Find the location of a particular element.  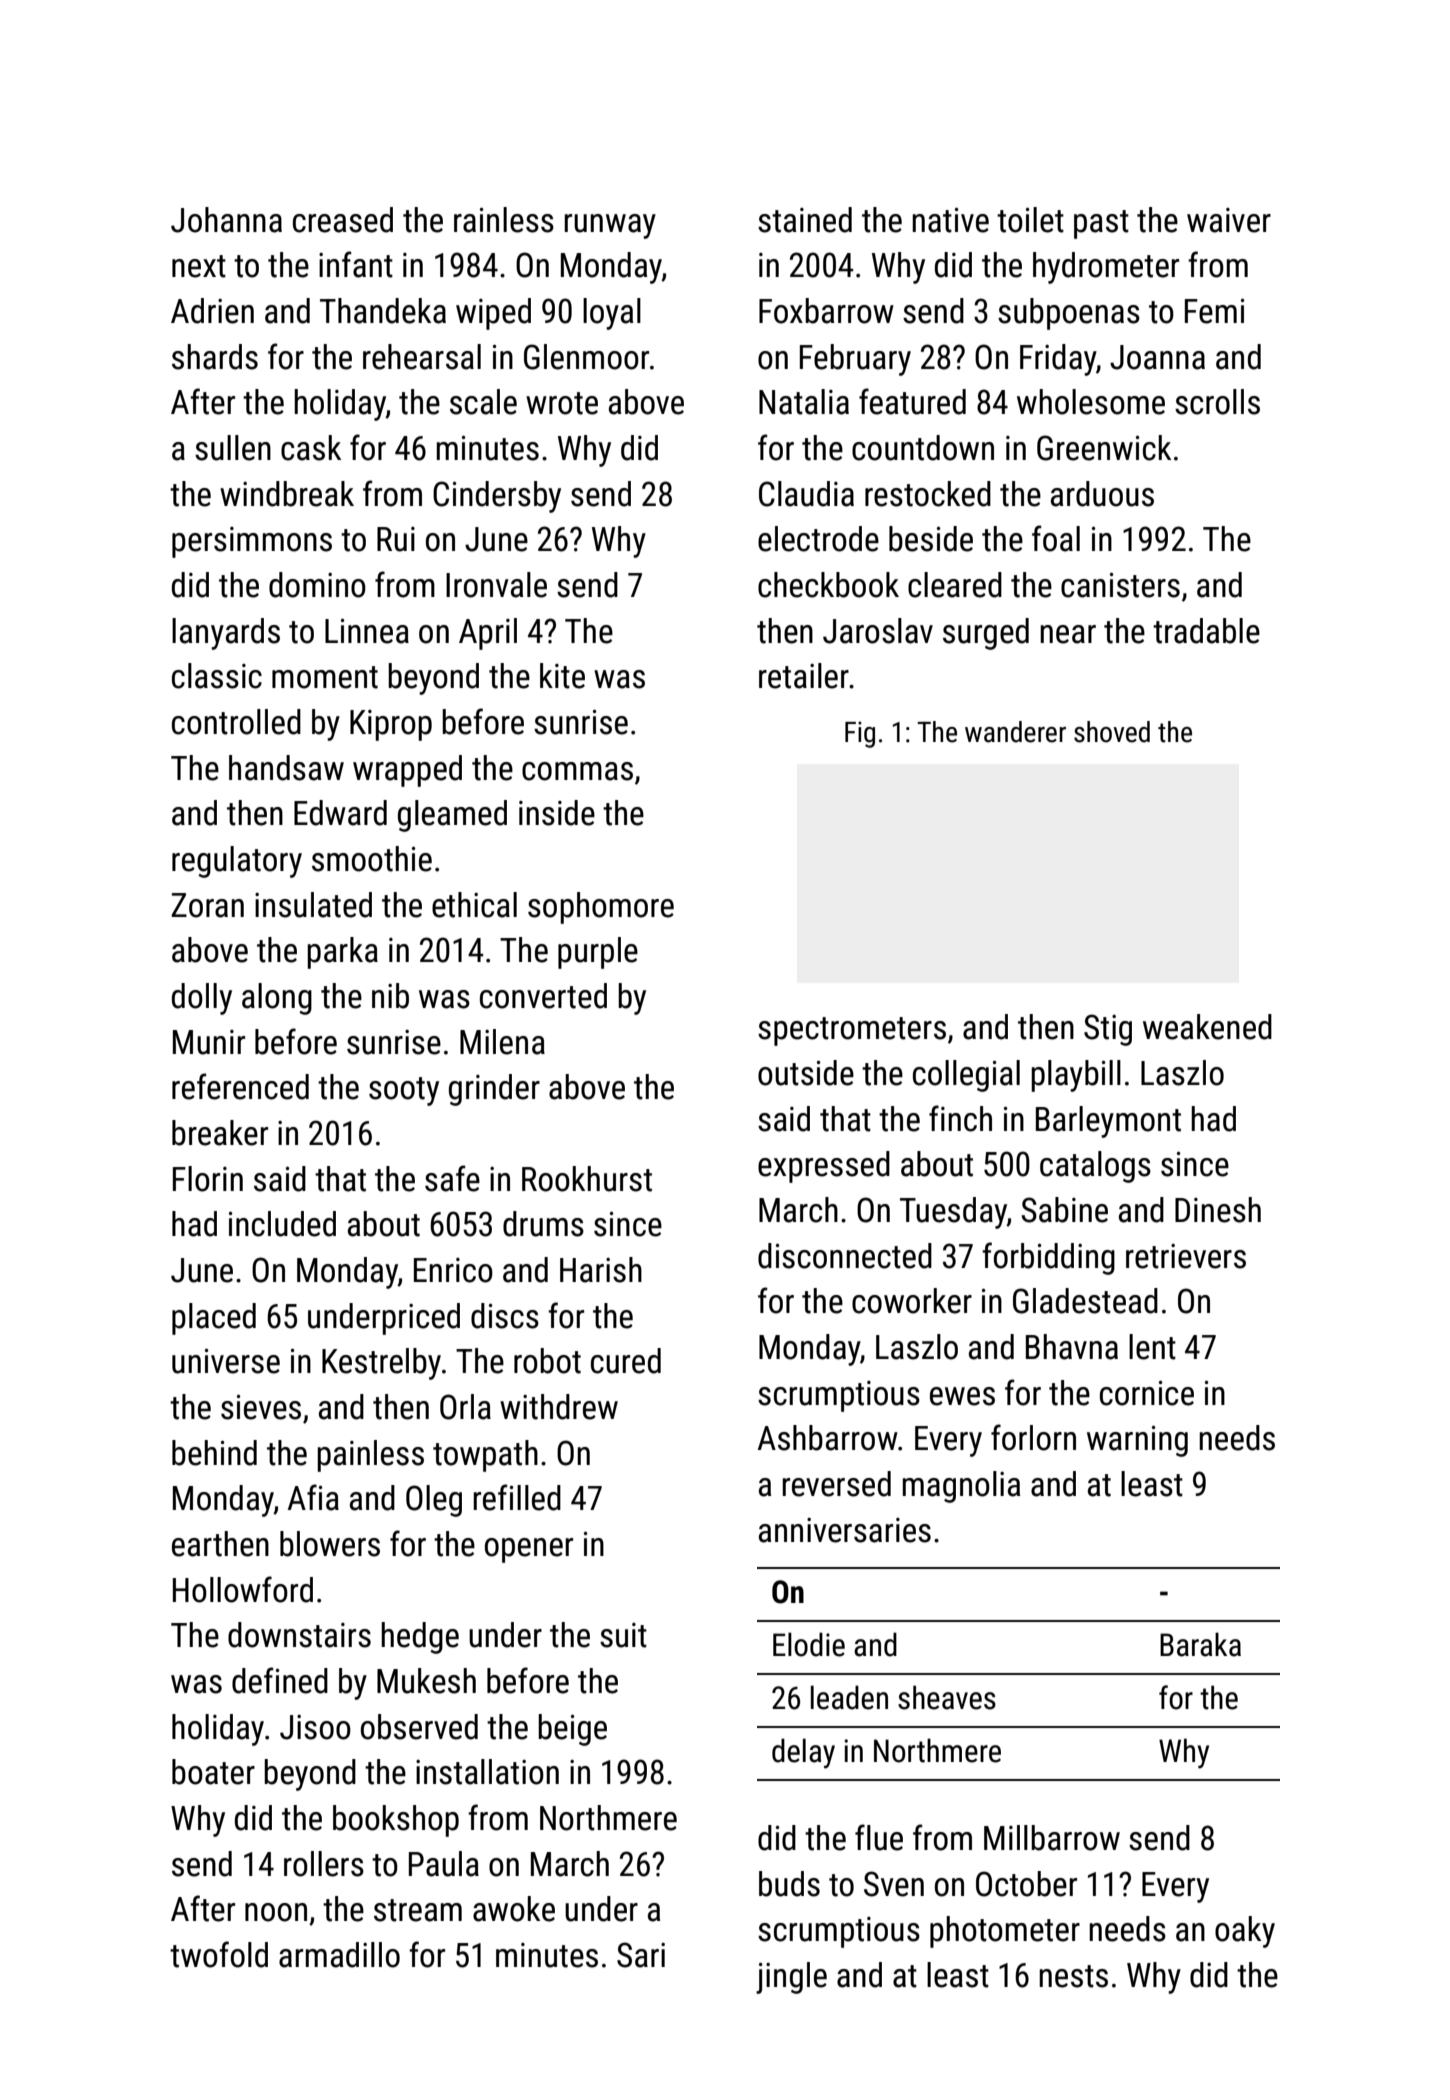

Greenwick is located at coordinates (1104, 448).
